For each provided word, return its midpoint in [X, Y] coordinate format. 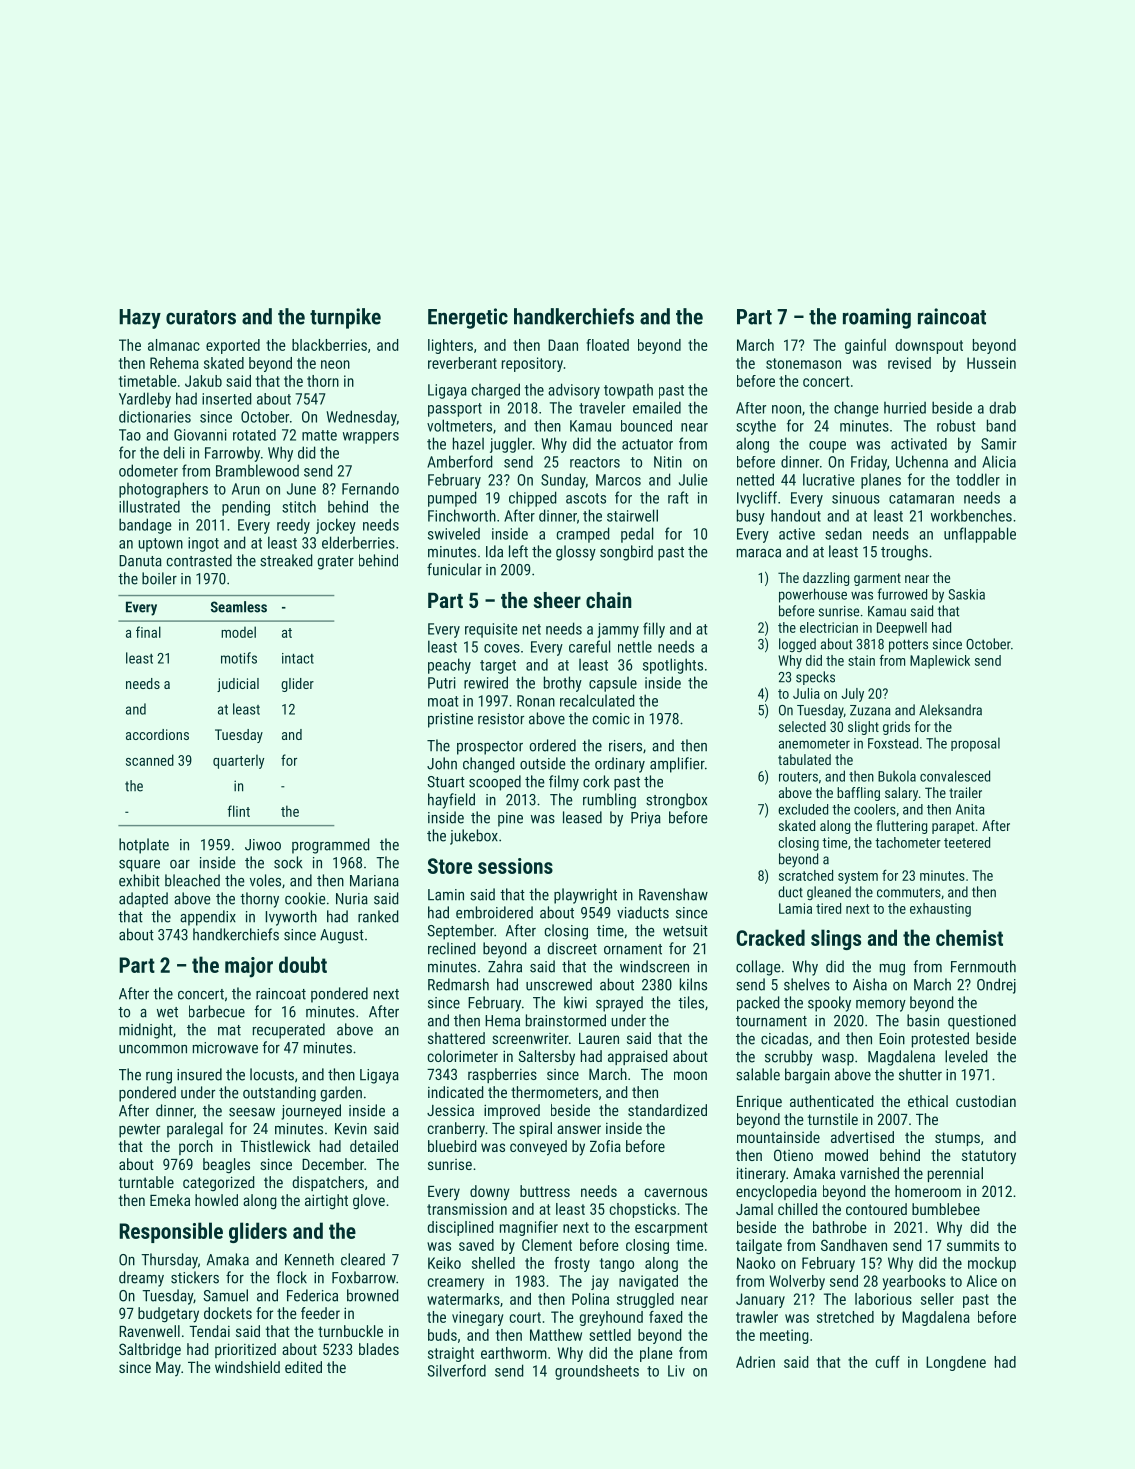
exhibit [139, 880]
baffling [858, 794]
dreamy [141, 1279]
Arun [246, 489]
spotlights [673, 666]
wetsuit [685, 931]
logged [797, 645]
